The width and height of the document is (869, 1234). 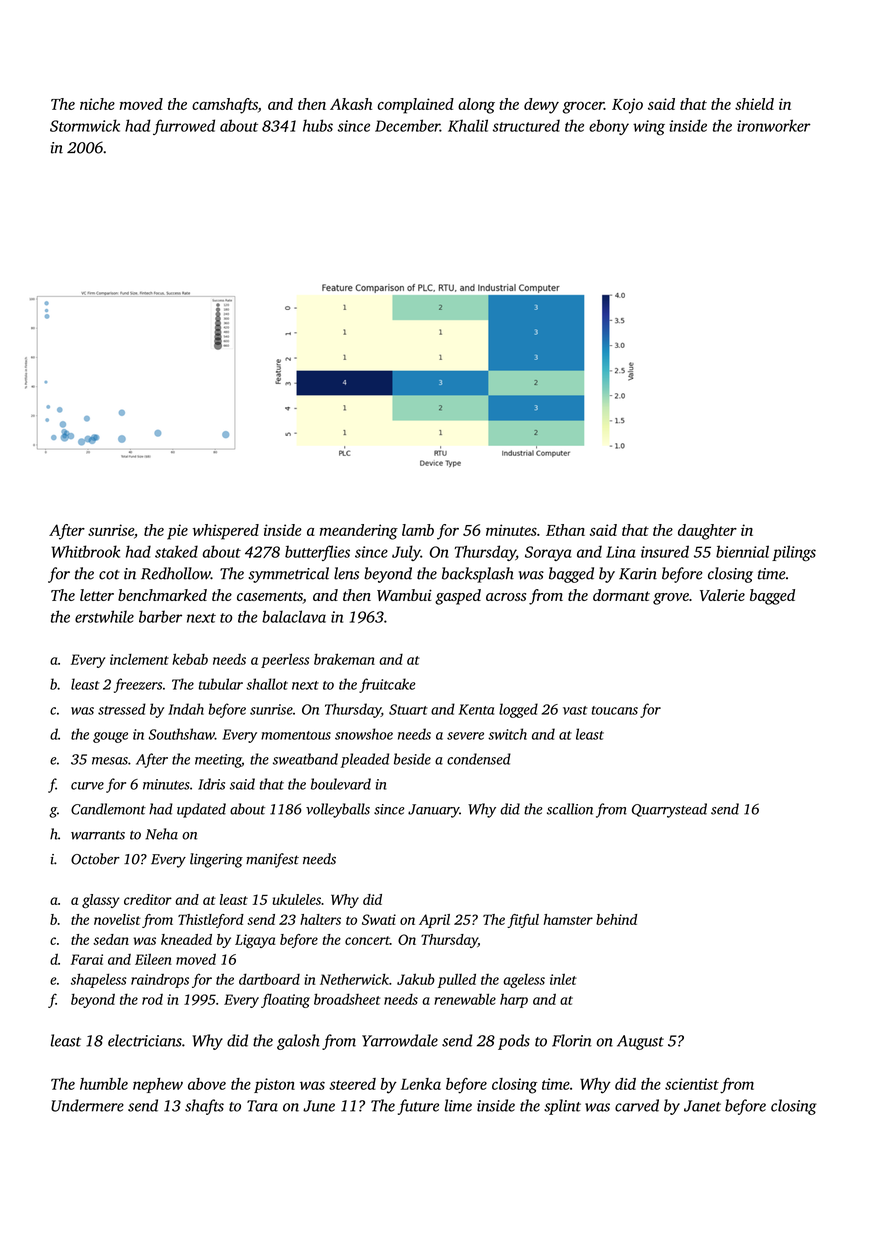 I want to click on behind, so click(x=616, y=919).
